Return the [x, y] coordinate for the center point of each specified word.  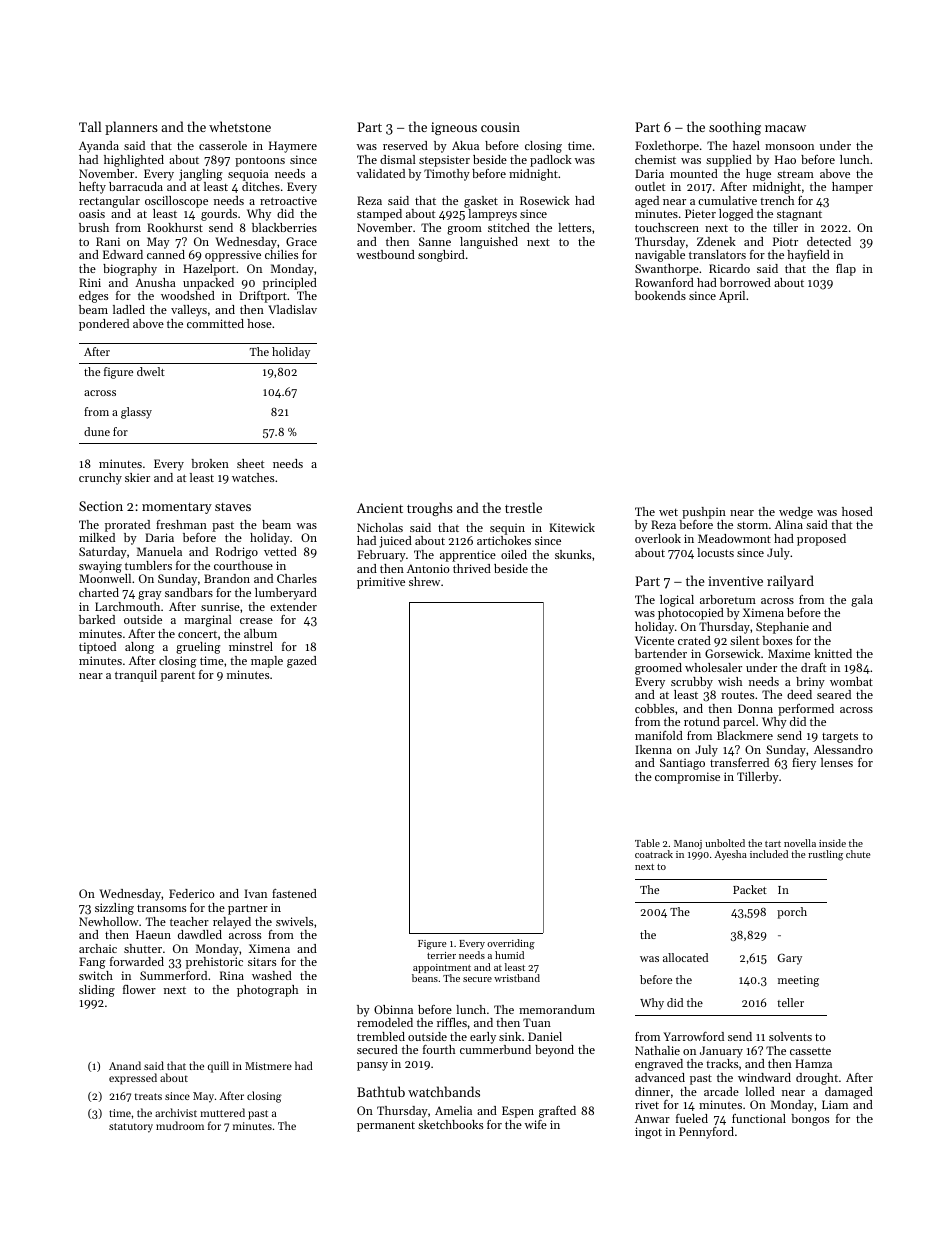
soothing [735, 128]
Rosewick [545, 200]
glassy [136, 413]
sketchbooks [450, 1124]
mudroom [180, 1125]
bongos [810, 1120]
